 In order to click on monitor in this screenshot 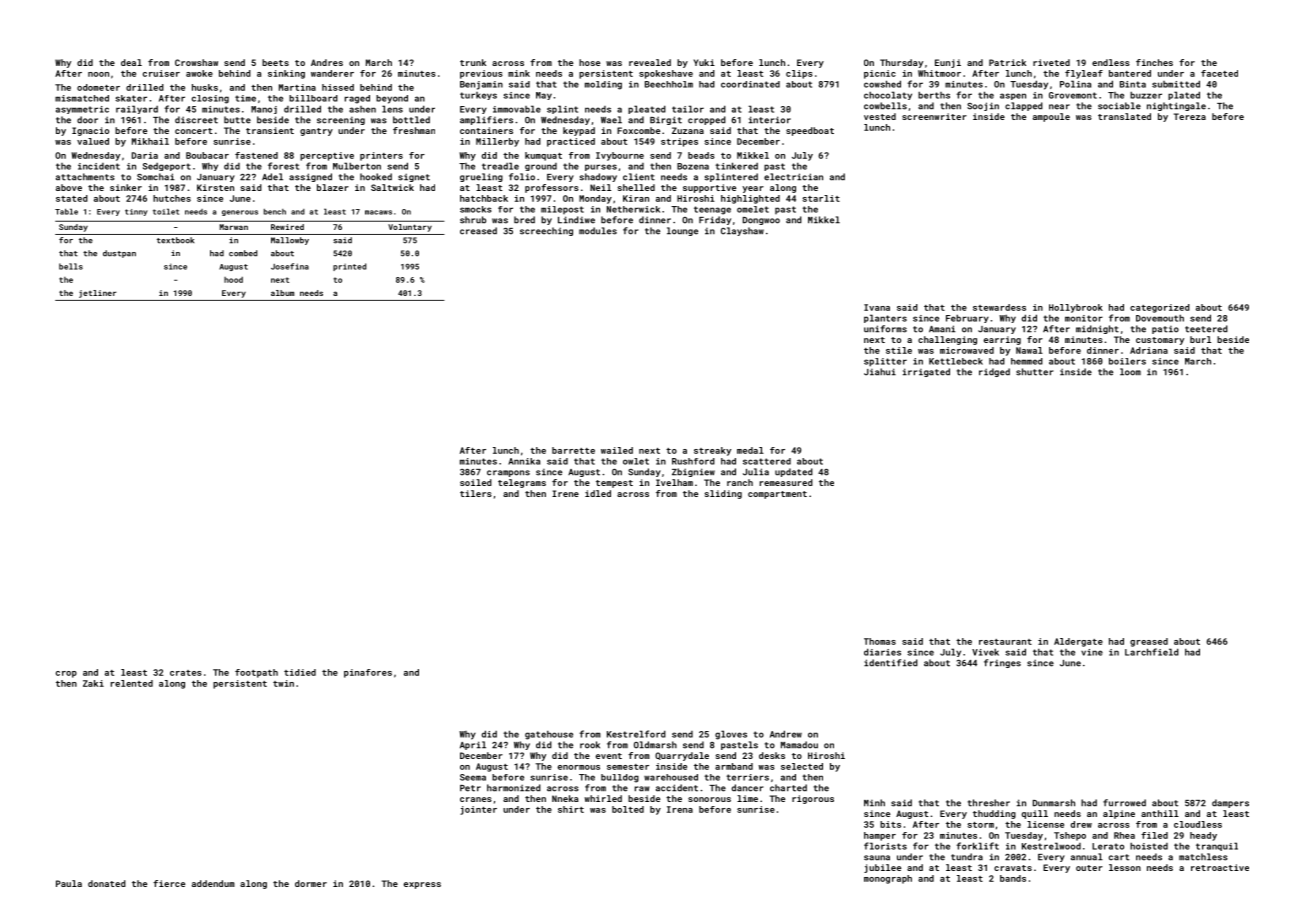, I will do `click(1084, 318)`.
